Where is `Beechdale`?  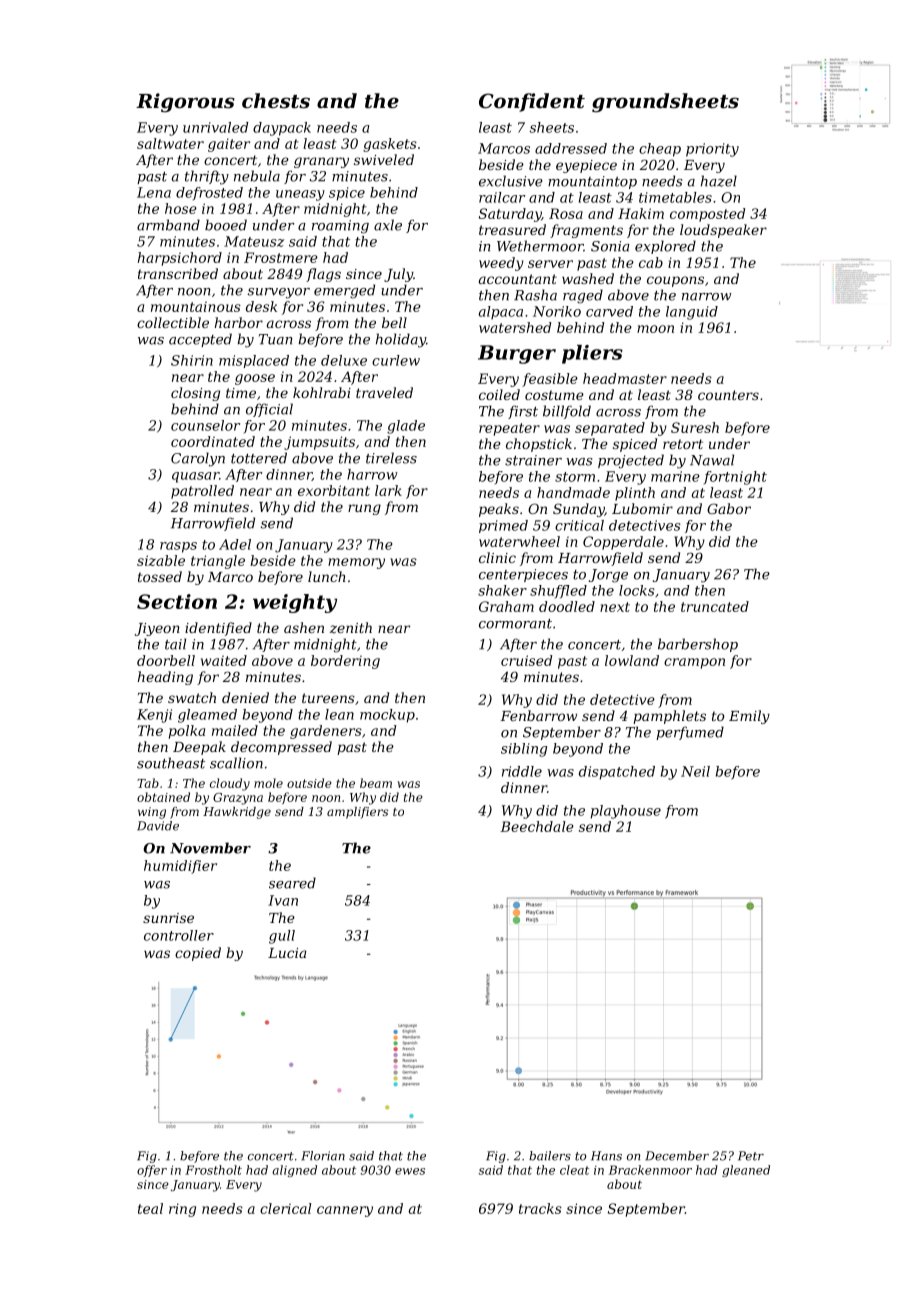 Beechdale is located at coordinates (537, 826).
